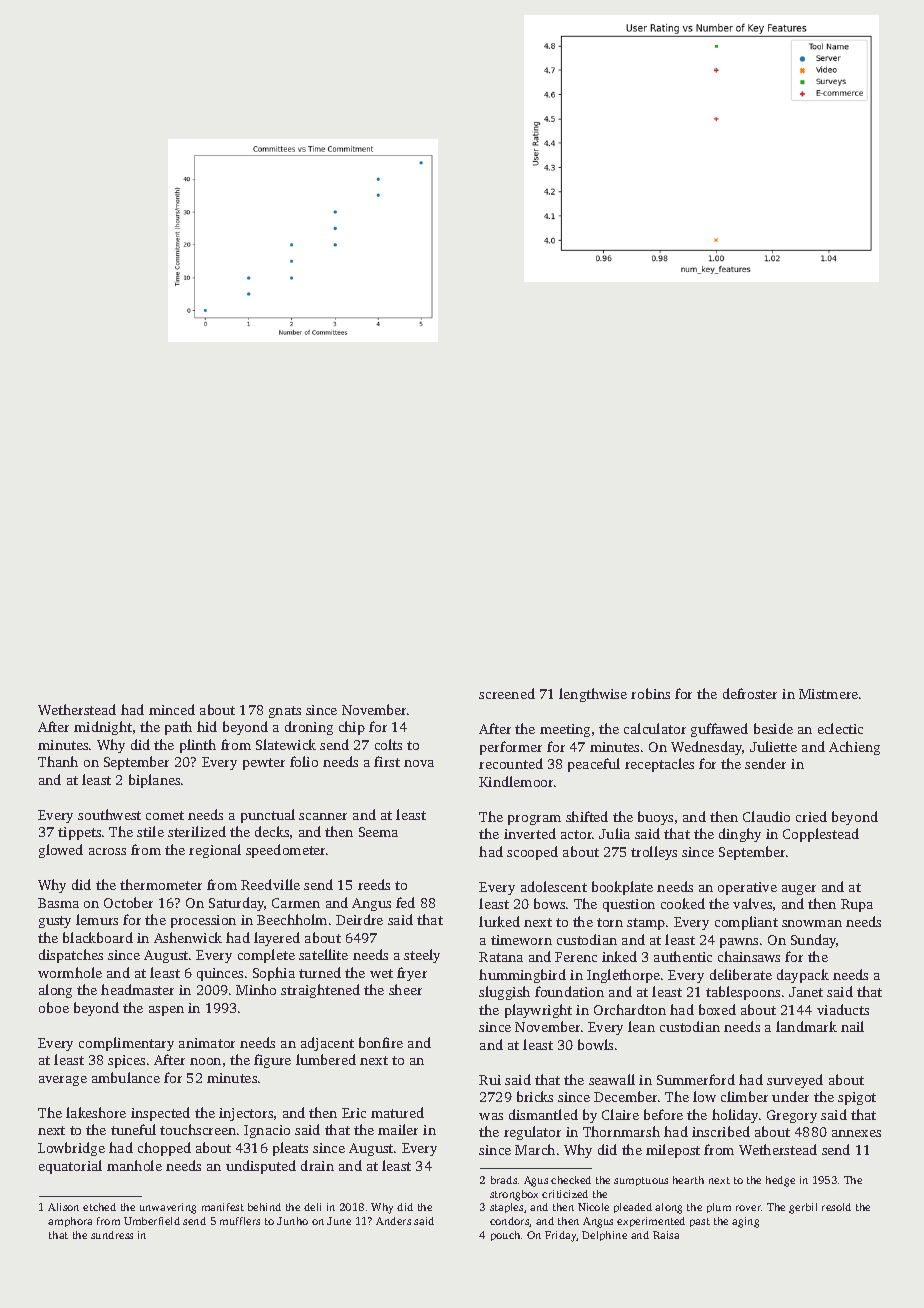 The width and height of the document is (924, 1308). Describe the element at coordinates (750, 693) in the document. I see `defroster` at that location.
